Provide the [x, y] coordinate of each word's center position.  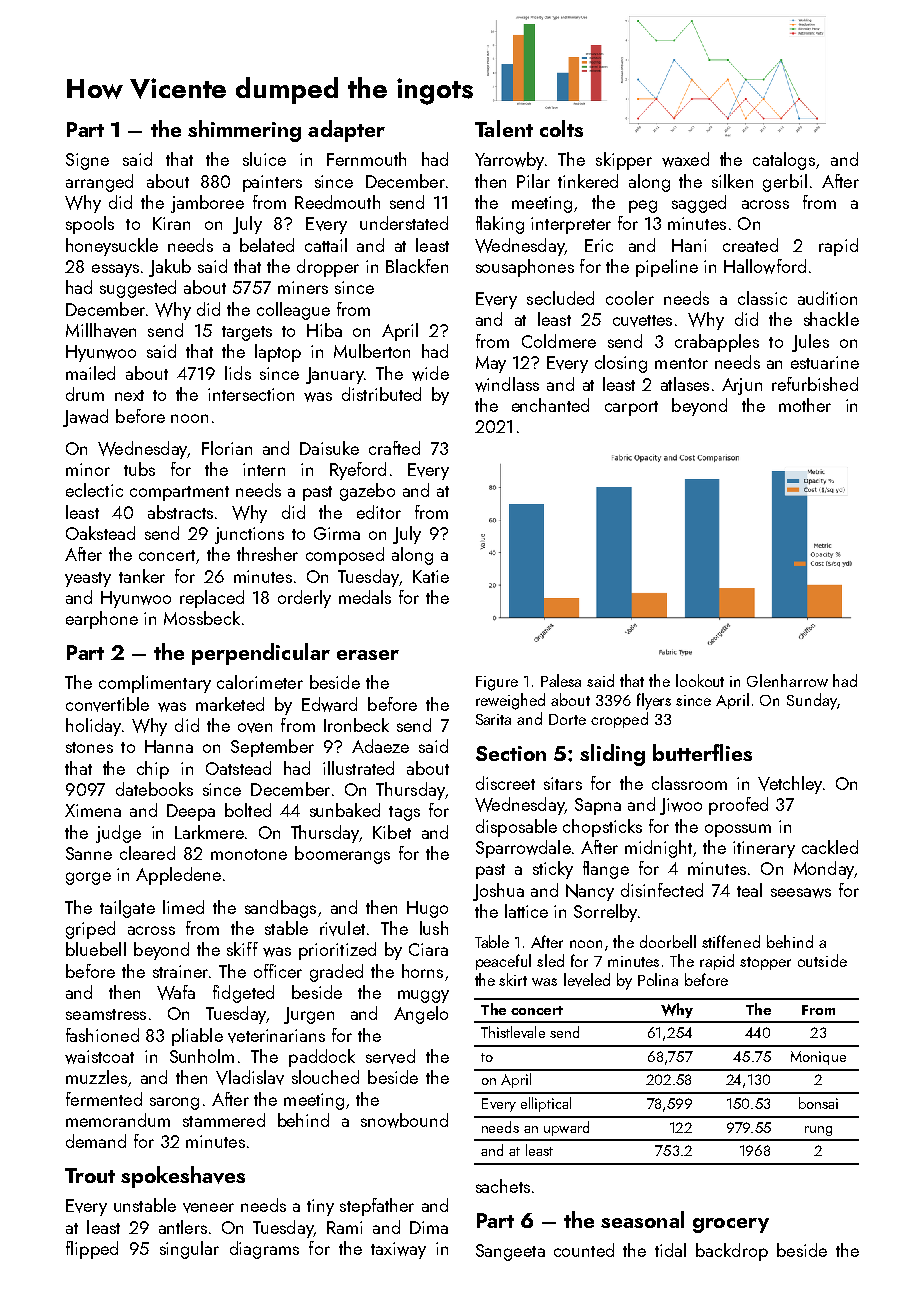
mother [805, 405]
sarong [174, 1103]
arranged [99, 183]
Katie [431, 576]
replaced [212, 599]
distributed [381, 394]
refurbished [815, 384]
